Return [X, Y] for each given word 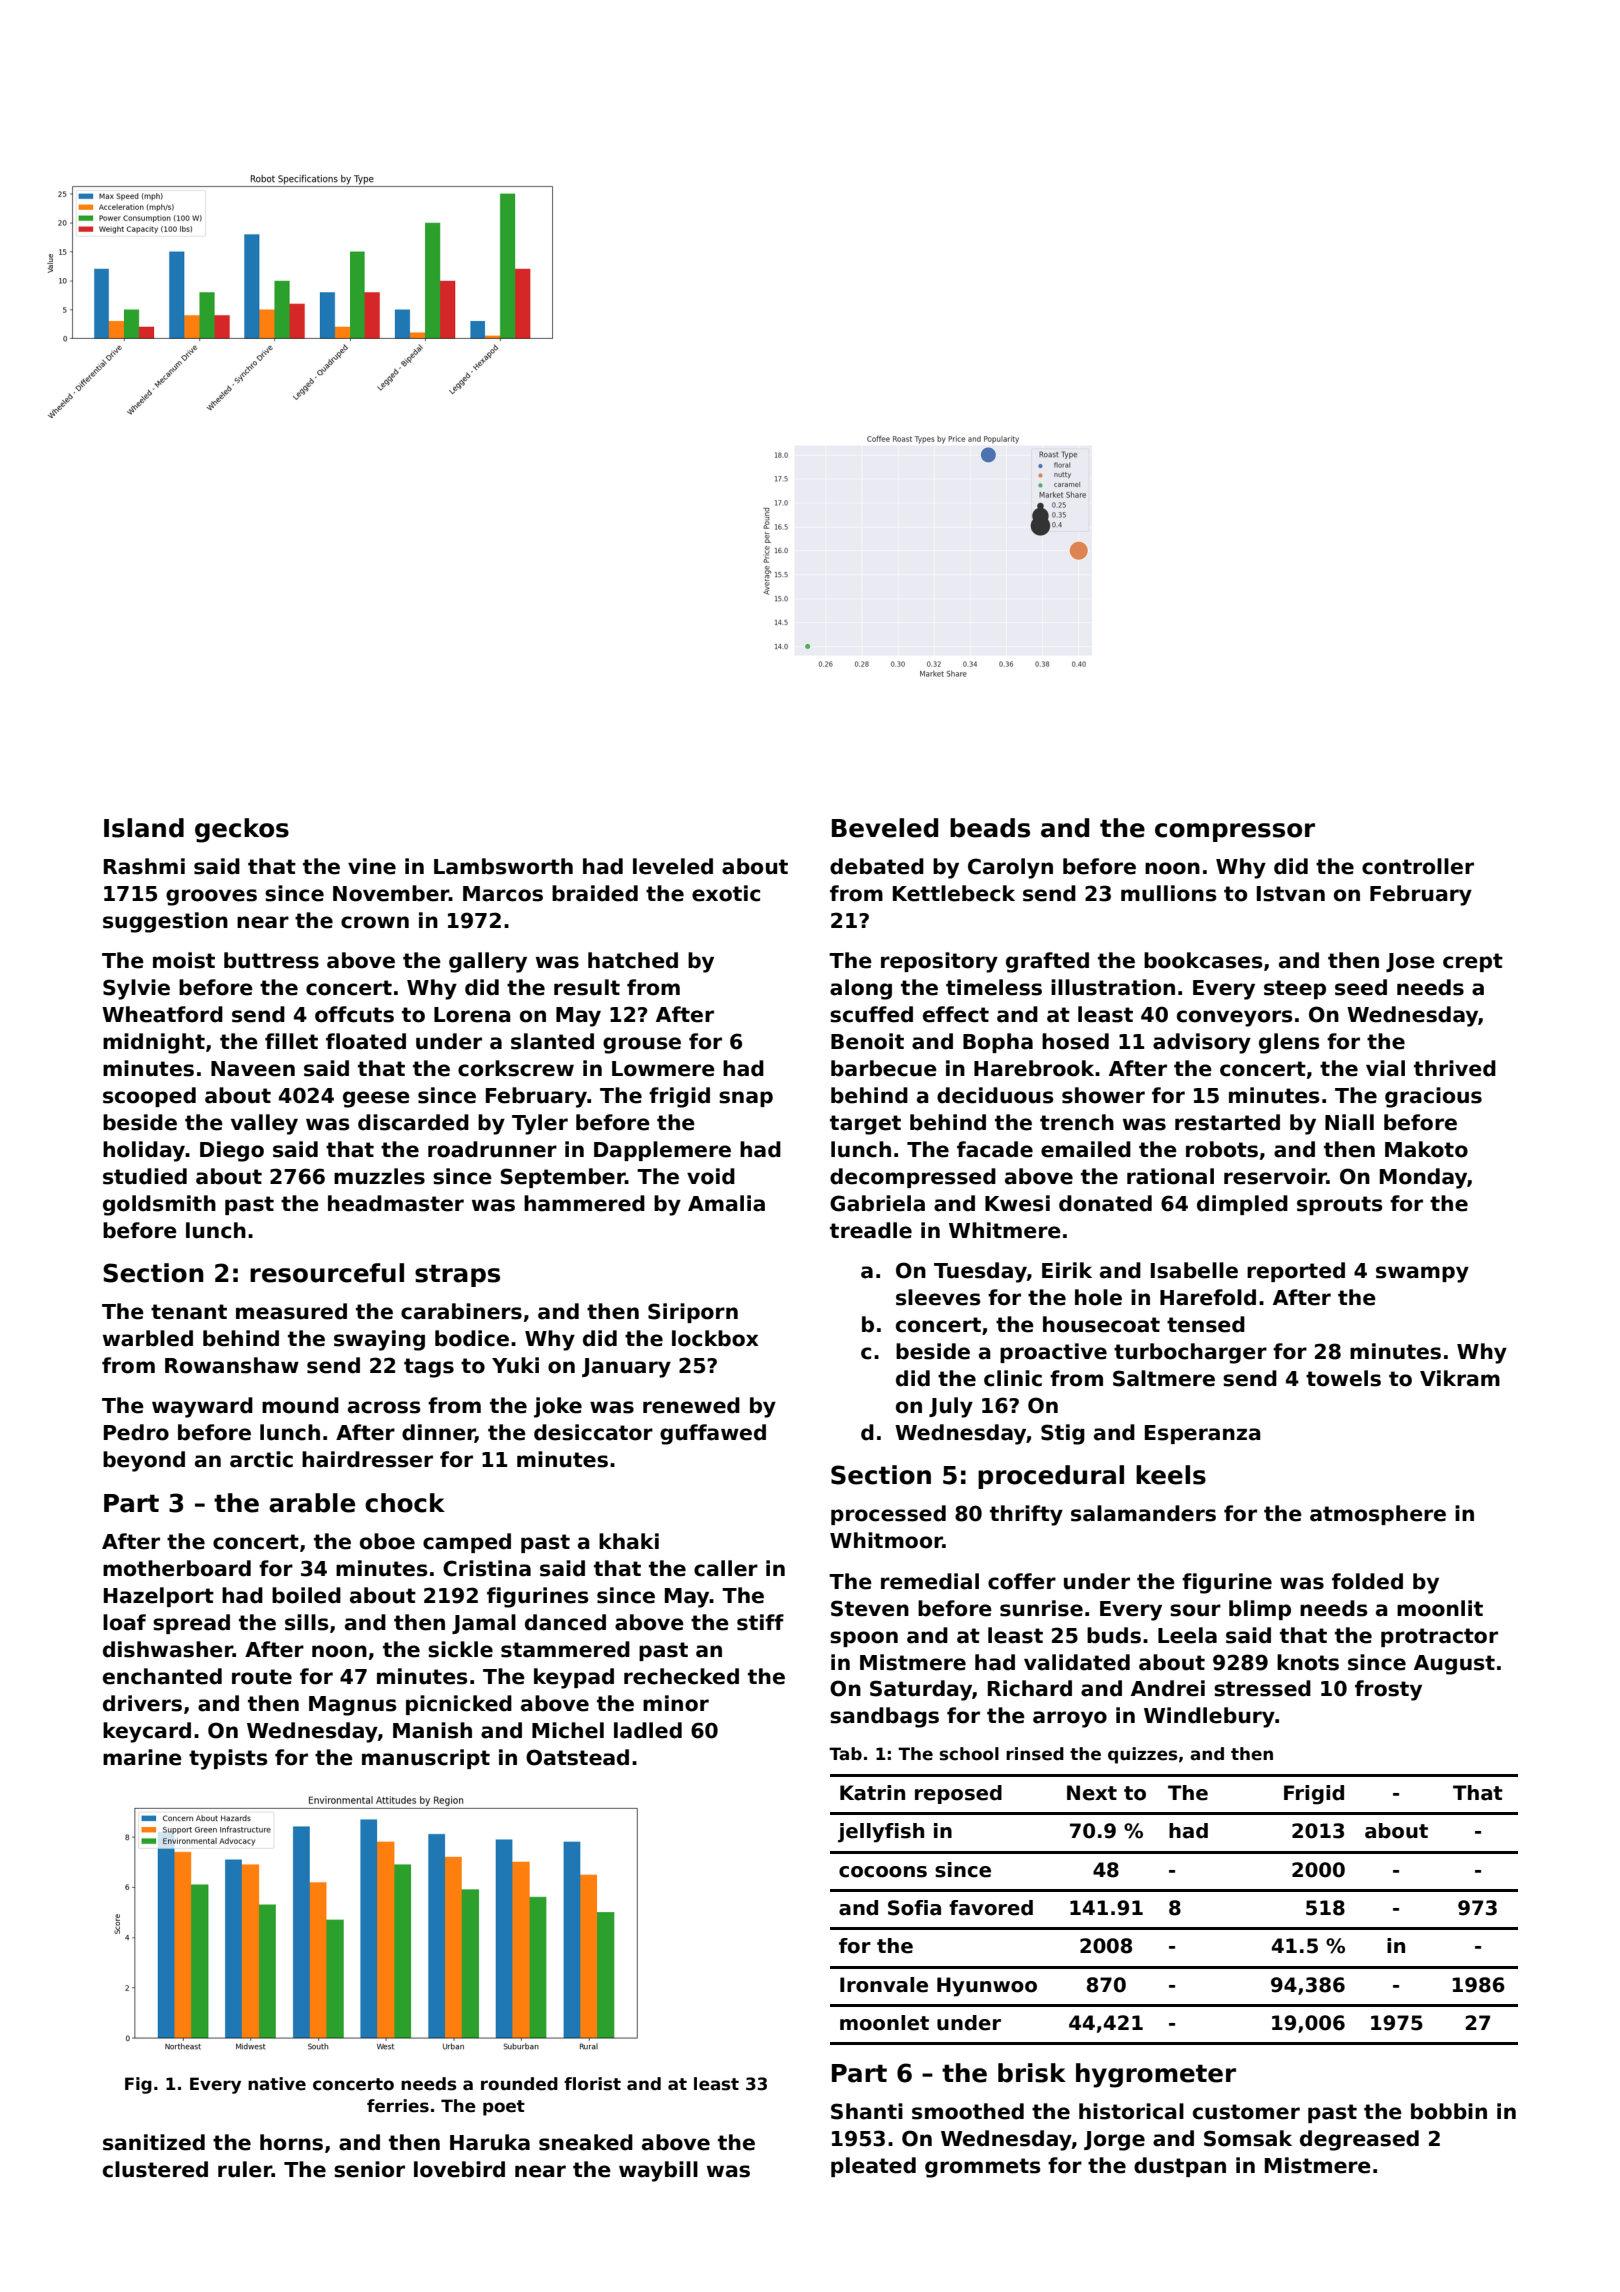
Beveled [885, 828]
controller [1418, 866]
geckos [242, 830]
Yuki [515, 1365]
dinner [438, 1433]
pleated [873, 2167]
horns [291, 2142]
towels [1343, 1378]
